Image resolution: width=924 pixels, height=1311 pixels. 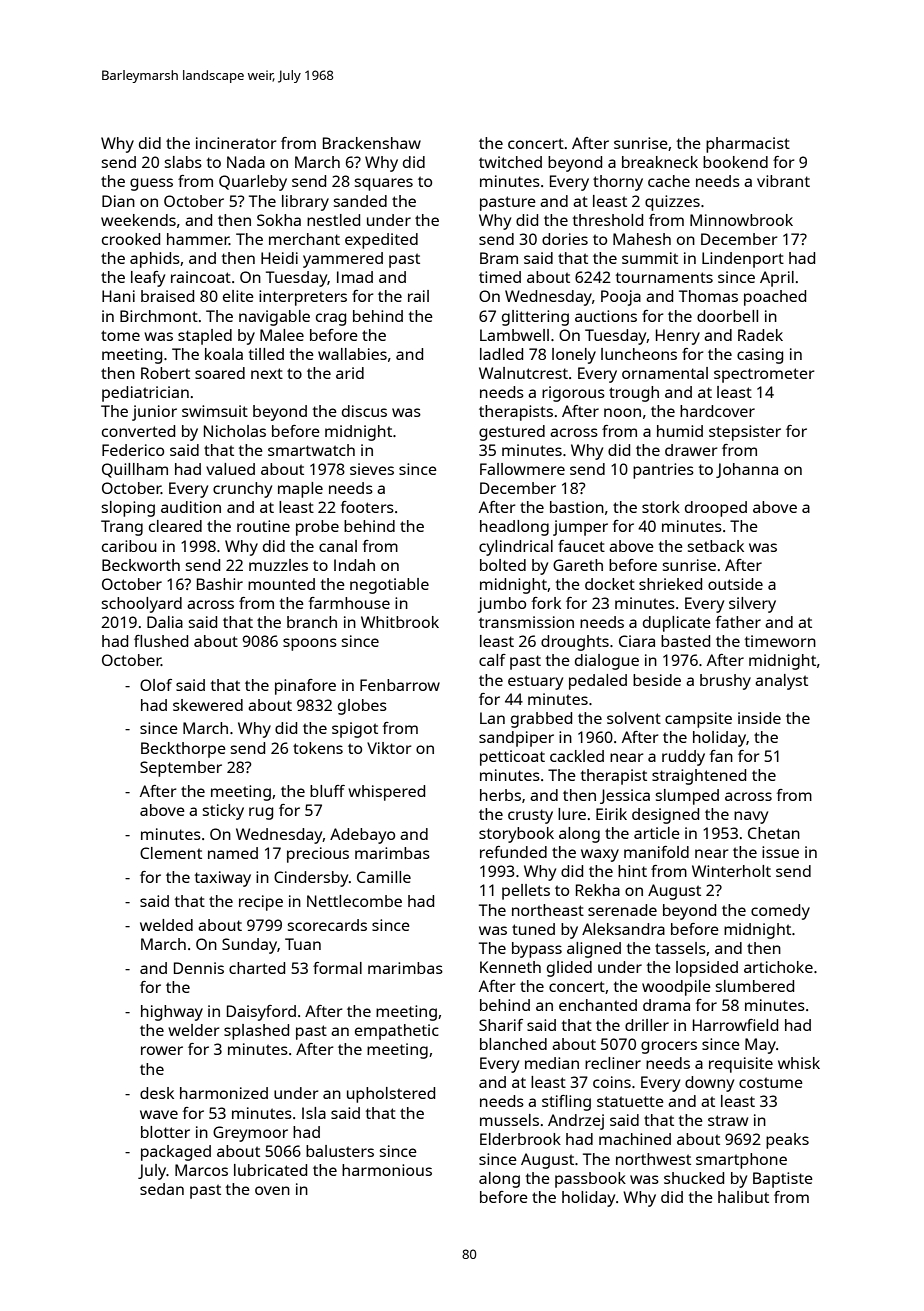 What do you see at coordinates (386, 793) in the screenshot?
I see `whispered` at bounding box center [386, 793].
